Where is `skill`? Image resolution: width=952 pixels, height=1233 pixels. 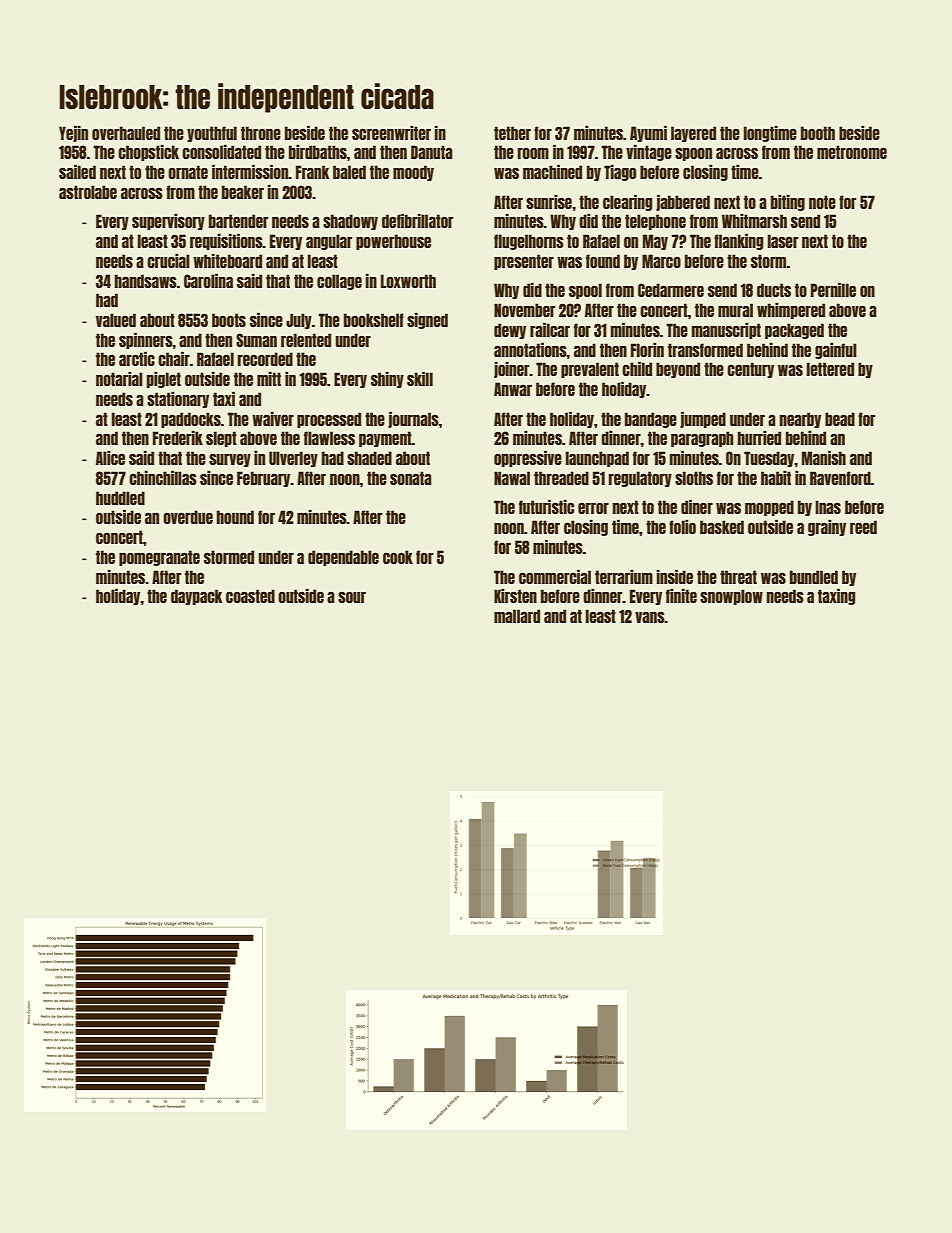 skill is located at coordinates (420, 378).
